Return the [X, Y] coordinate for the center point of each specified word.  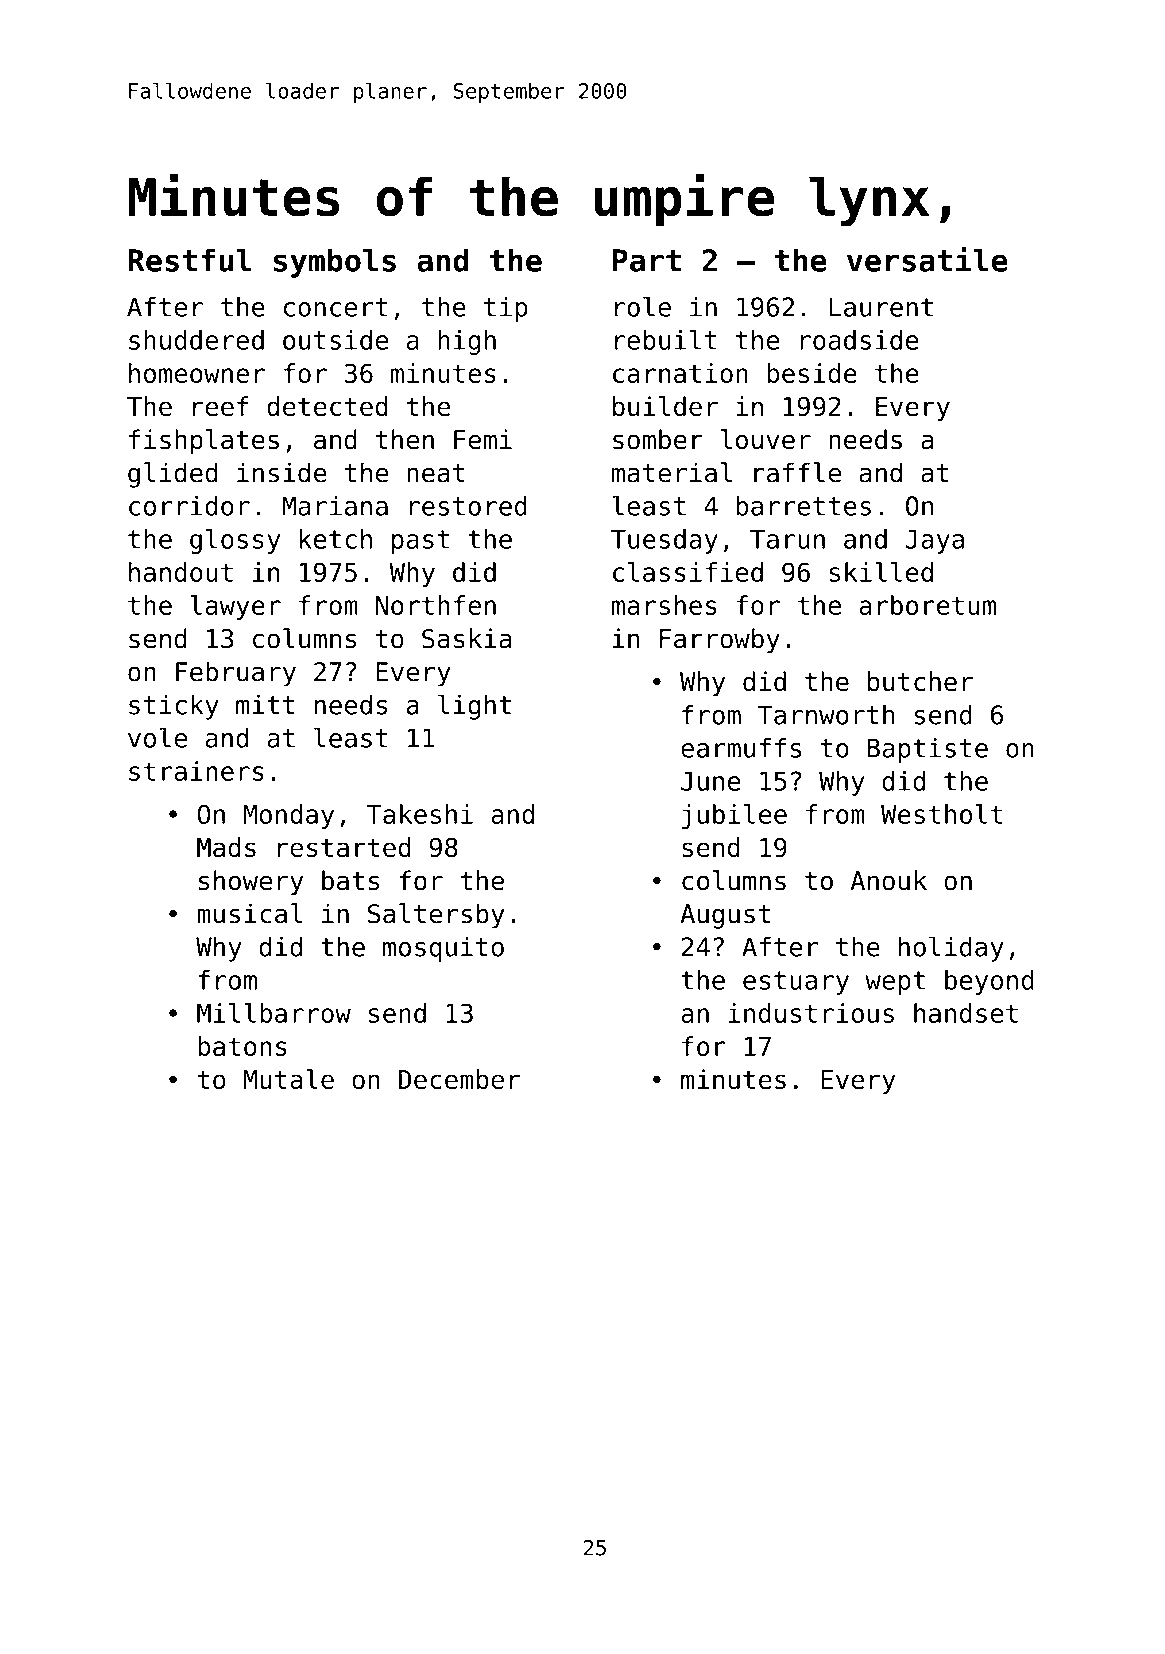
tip [506, 309]
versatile [927, 259]
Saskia [466, 638]
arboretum [927, 605]
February [236, 674]
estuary [796, 983]
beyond [989, 982]
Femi [483, 439]
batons [242, 1046]
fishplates [204, 442]
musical [249, 913]
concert [336, 307]
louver [766, 439]
